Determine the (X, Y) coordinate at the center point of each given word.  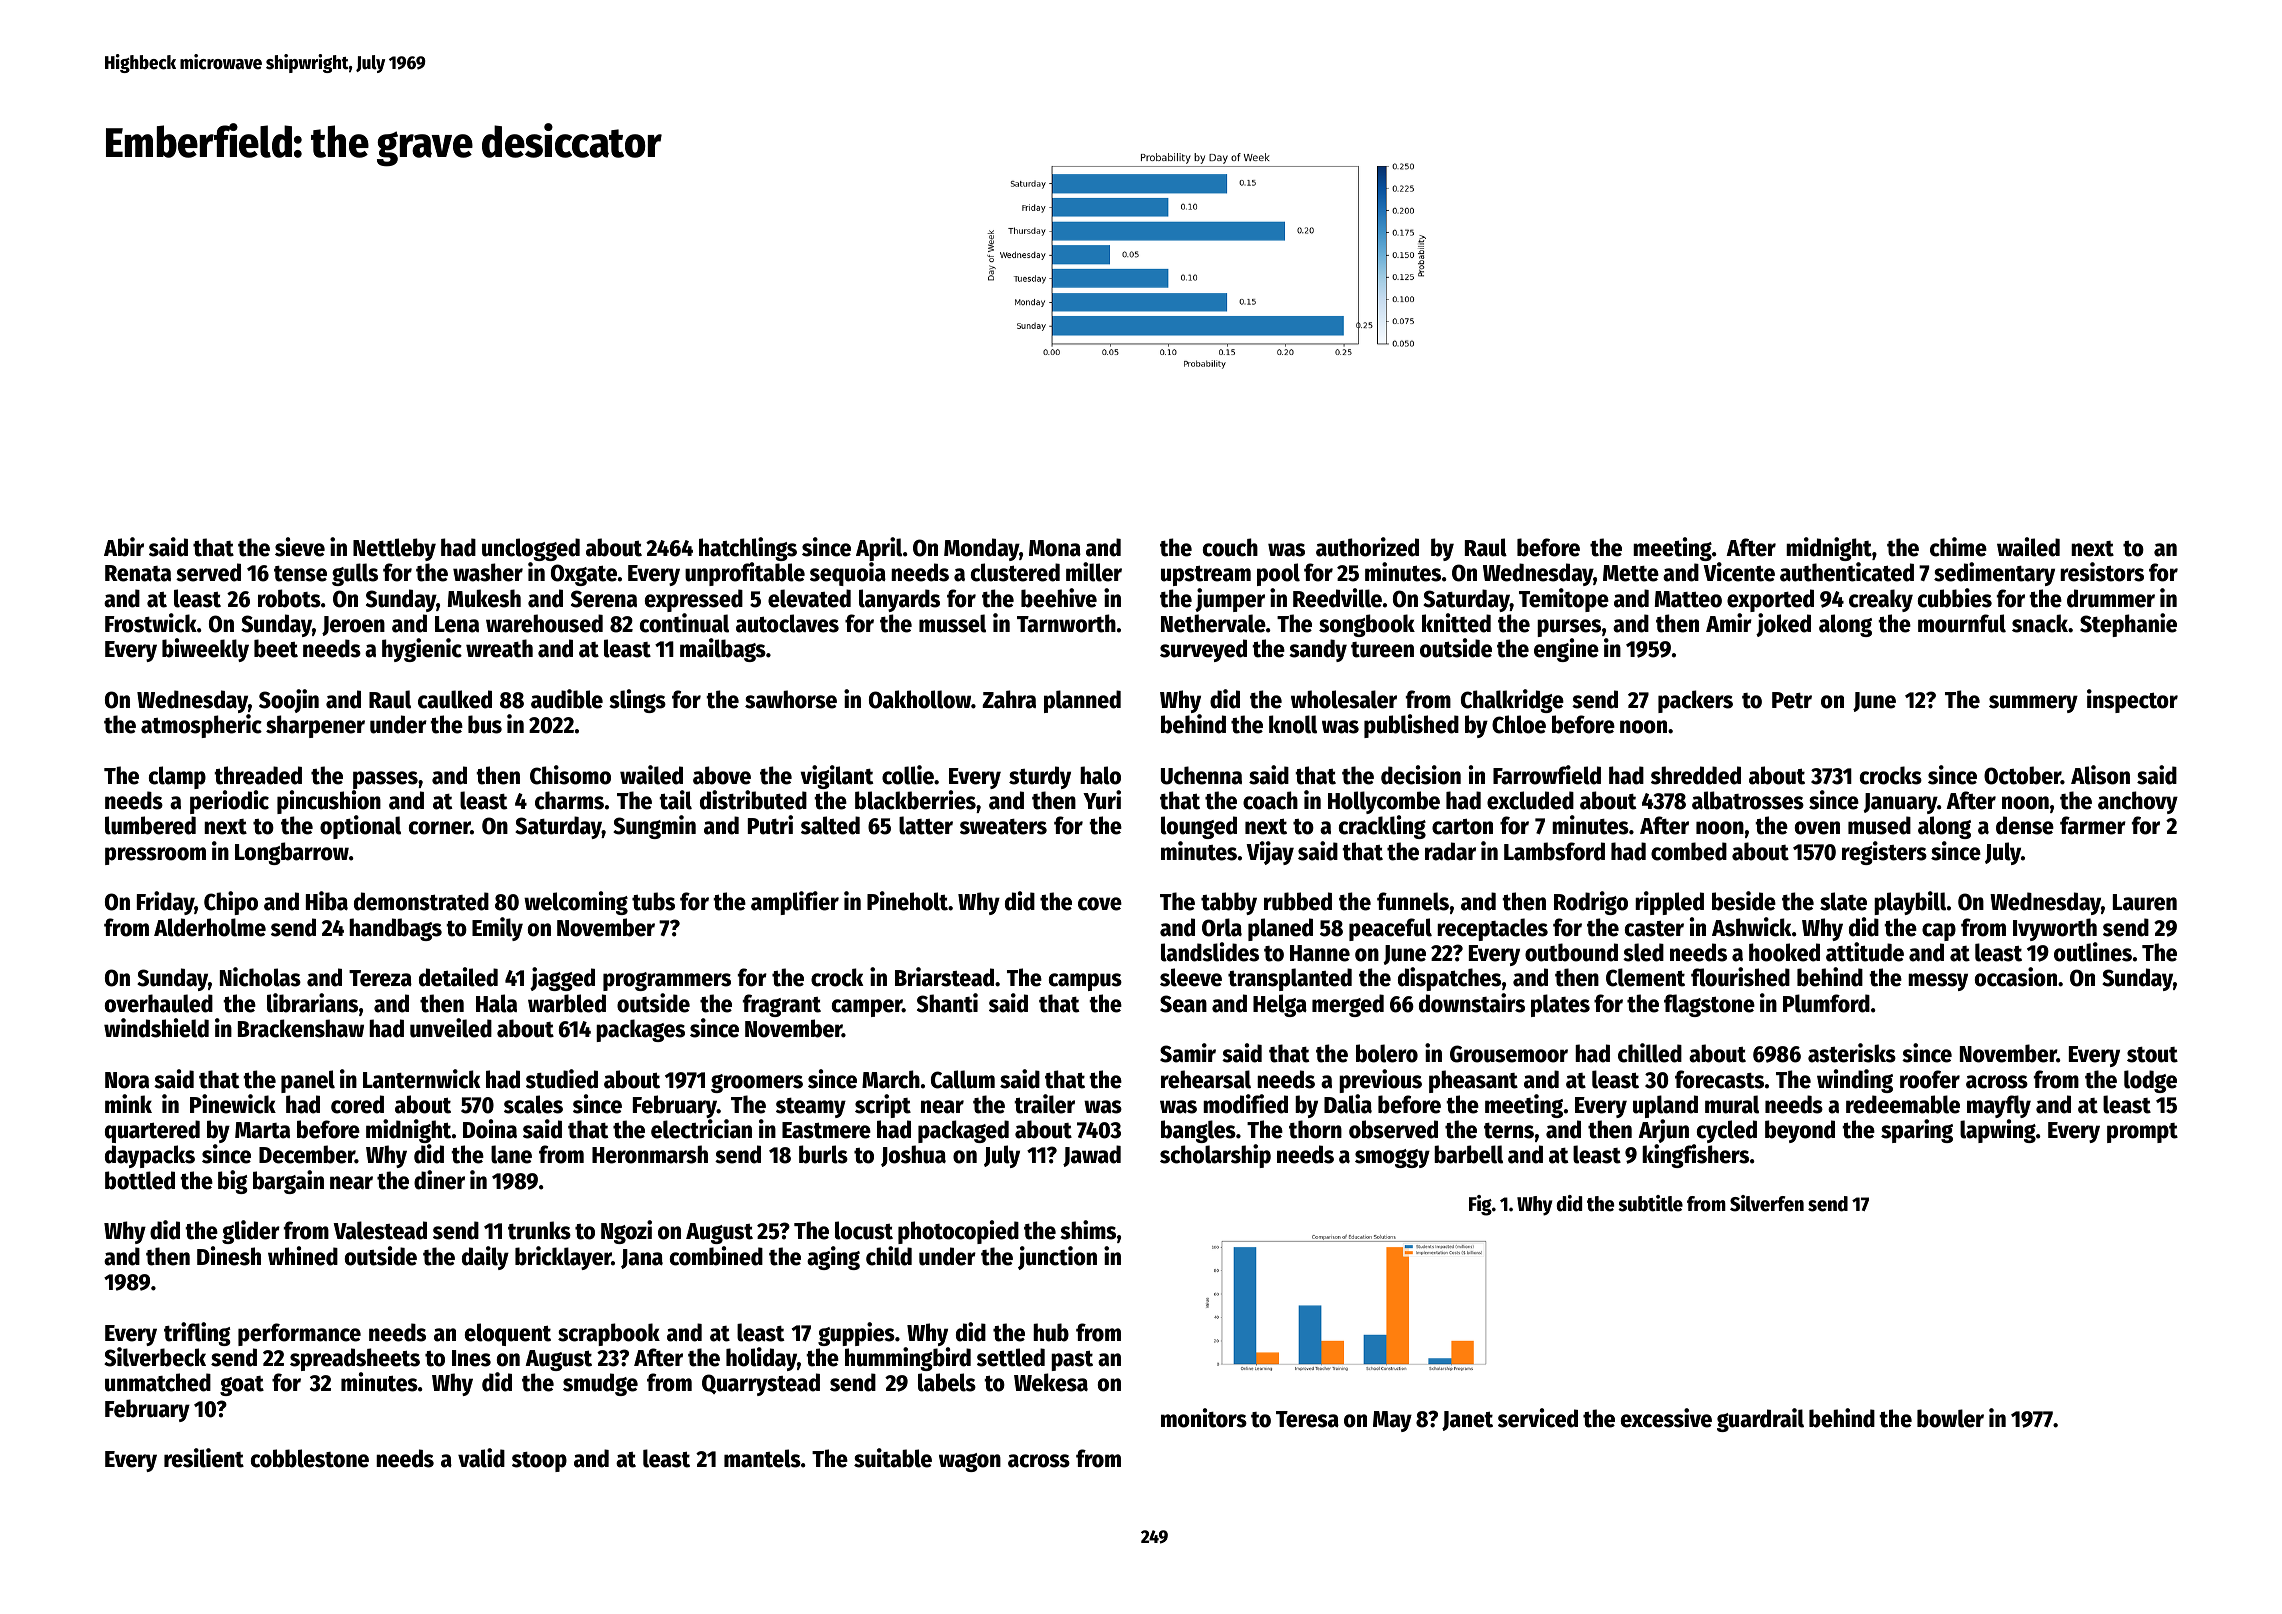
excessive (1666, 1418)
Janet (1467, 1421)
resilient (204, 1458)
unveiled (451, 1028)
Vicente (1739, 572)
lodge (2150, 1081)
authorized (1367, 547)
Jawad (1092, 1156)
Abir (124, 547)
